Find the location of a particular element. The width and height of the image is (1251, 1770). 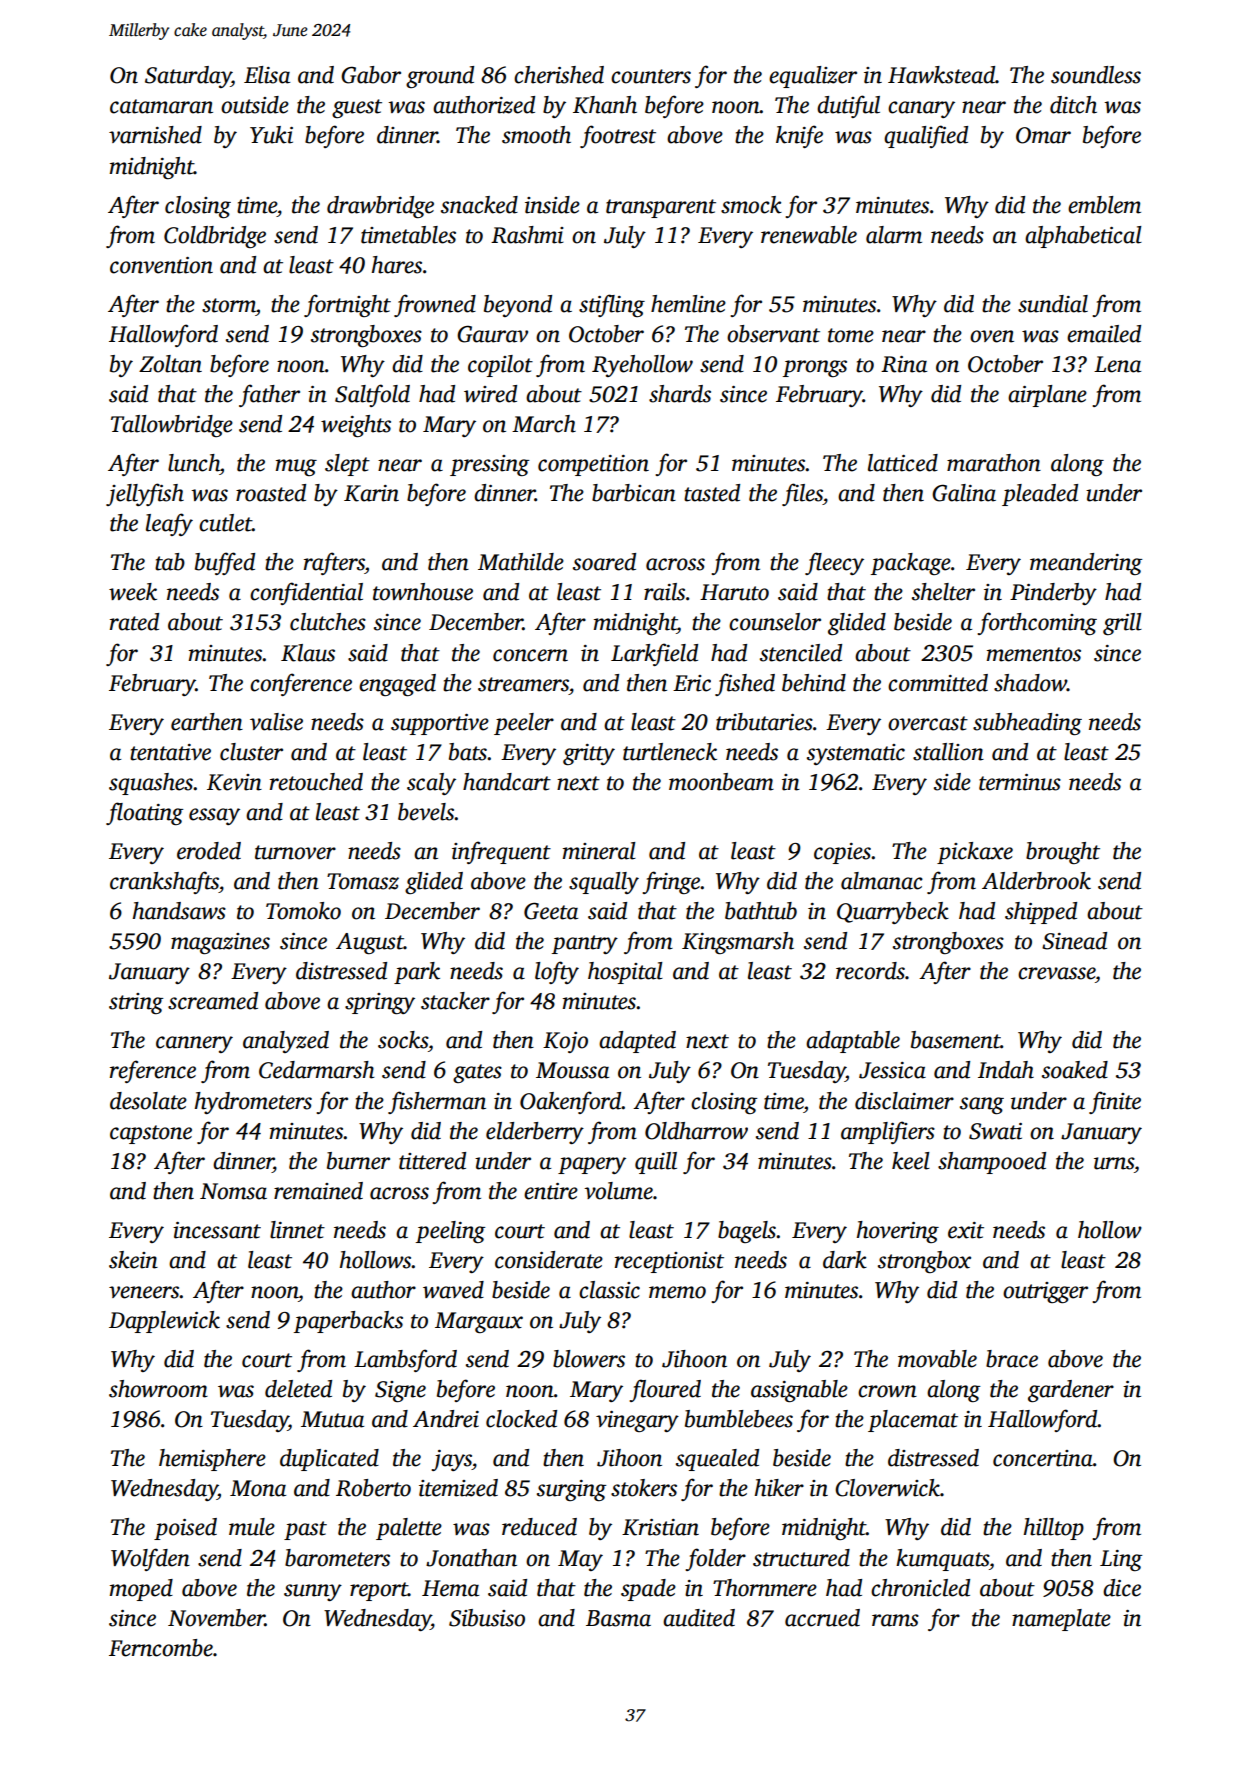

Larkfield is located at coordinates (654, 654).
